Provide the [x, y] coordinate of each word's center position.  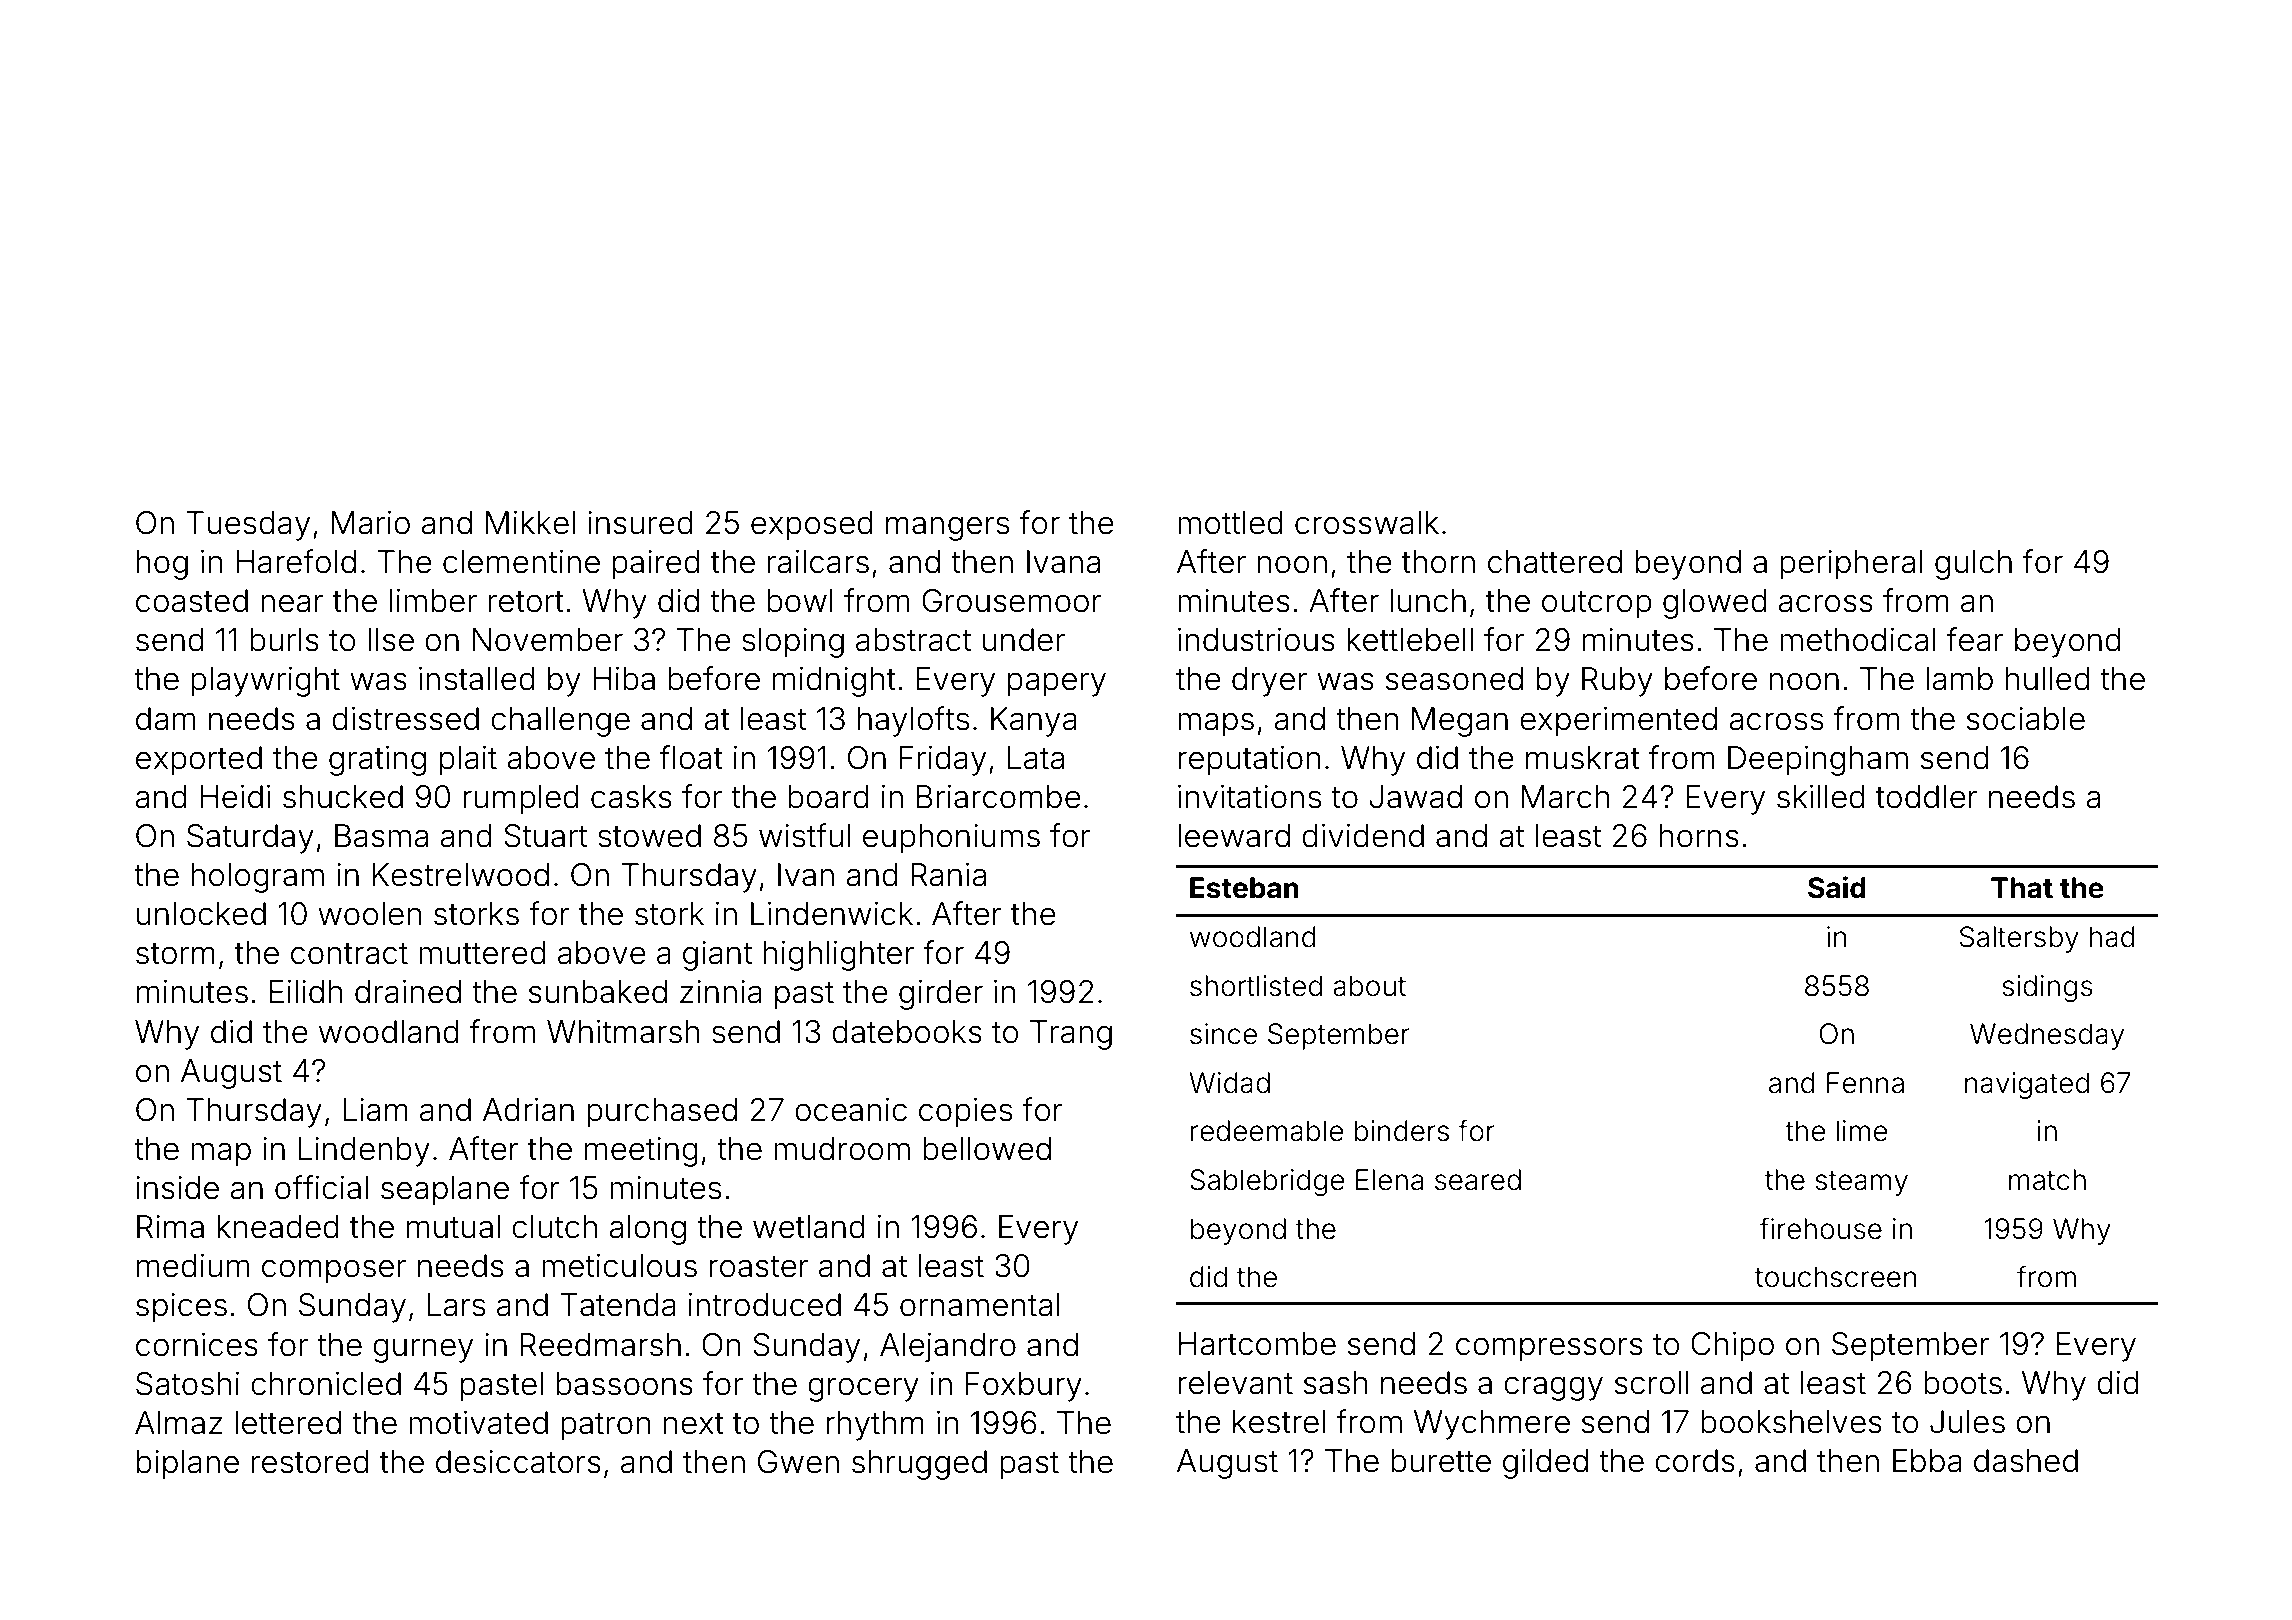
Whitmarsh [623, 1032]
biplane [188, 1465]
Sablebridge [1267, 1182]
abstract [913, 640]
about [1369, 986]
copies [965, 1113]
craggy [1553, 1388]
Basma [381, 836]
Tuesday [248, 526]
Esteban [1244, 888]
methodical [1858, 640]
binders [1402, 1131]
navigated [2027, 1085]
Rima [170, 1227]
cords [1695, 1461]
